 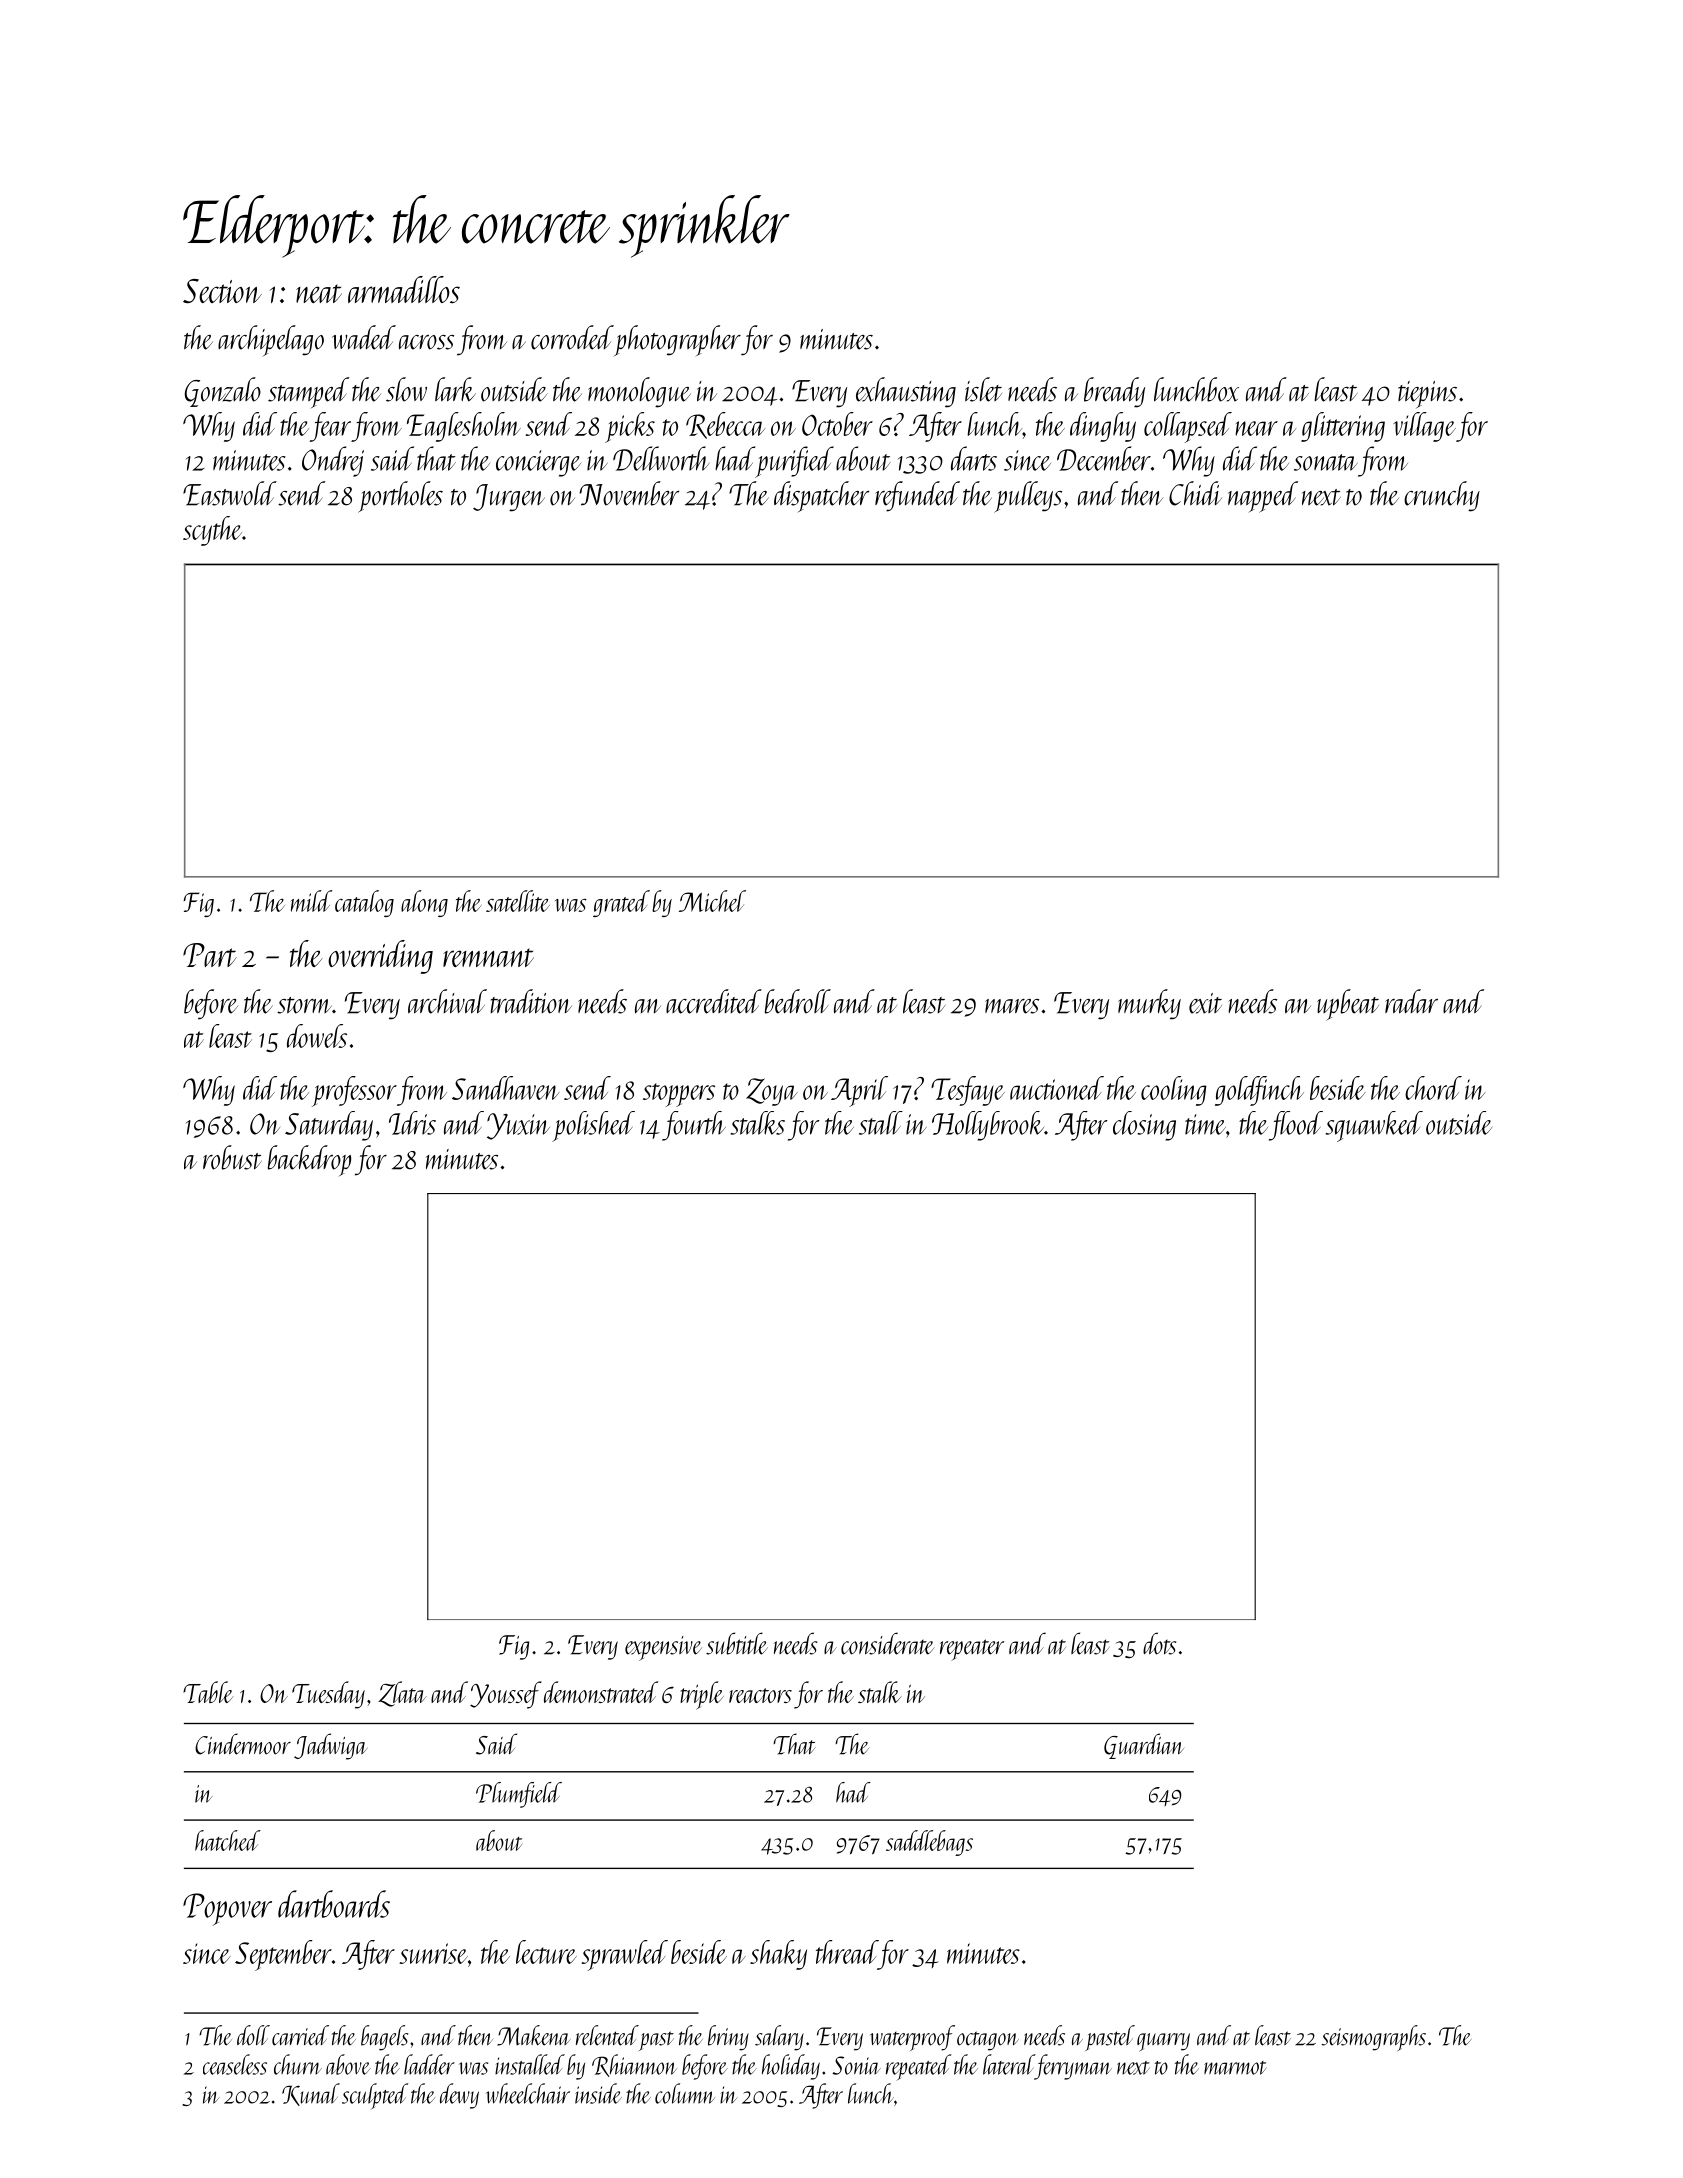 What do you see at coordinates (385, 2038) in the screenshot?
I see `bagels` at bounding box center [385, 2038].
